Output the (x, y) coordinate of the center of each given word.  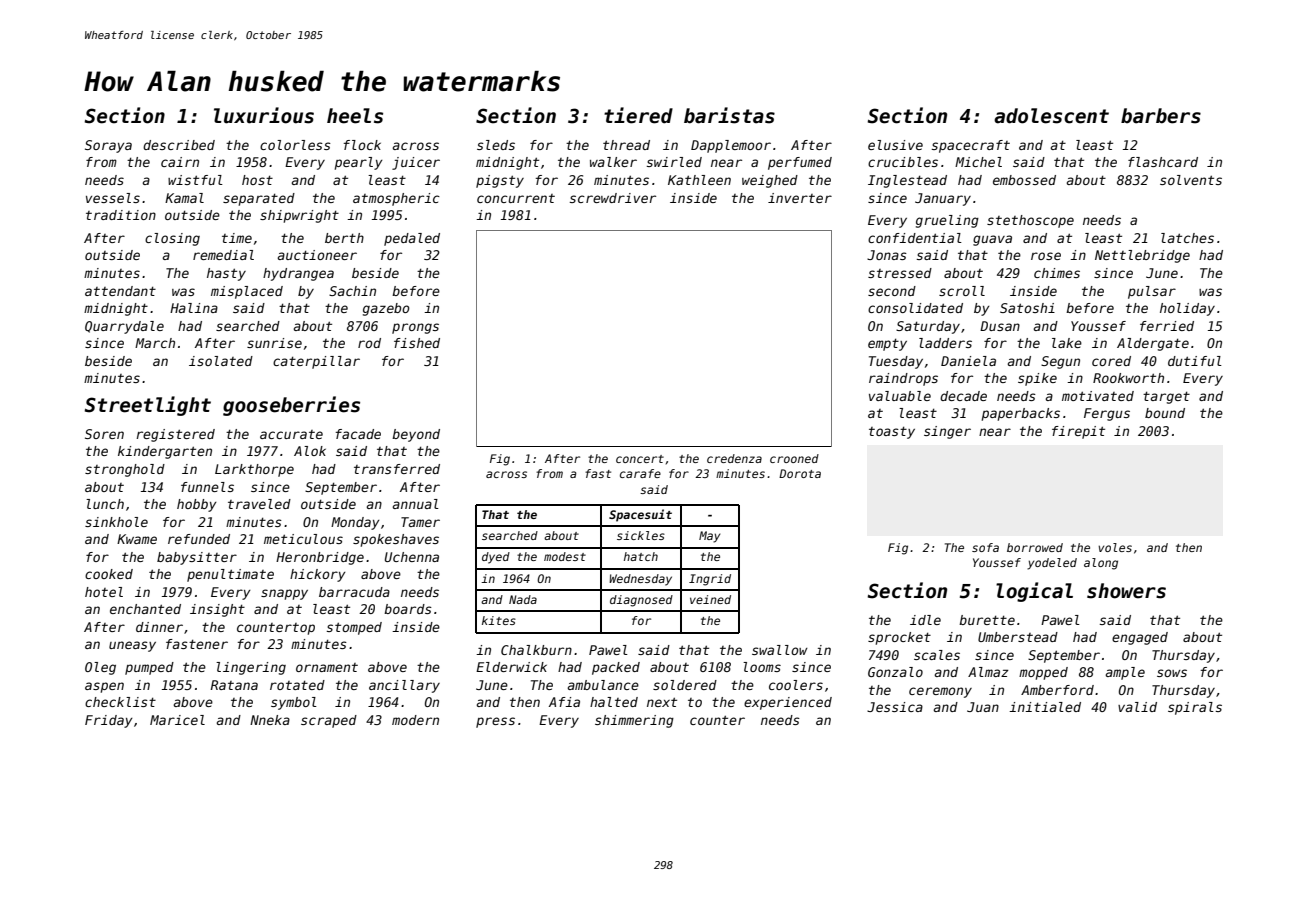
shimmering (634, 721)
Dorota (800, 473)
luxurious (264, 115)
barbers (1161, 116)
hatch (641, 556)
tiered (638, 115)
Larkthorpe (254, 470)
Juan (983, 707)
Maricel (177, 720)
